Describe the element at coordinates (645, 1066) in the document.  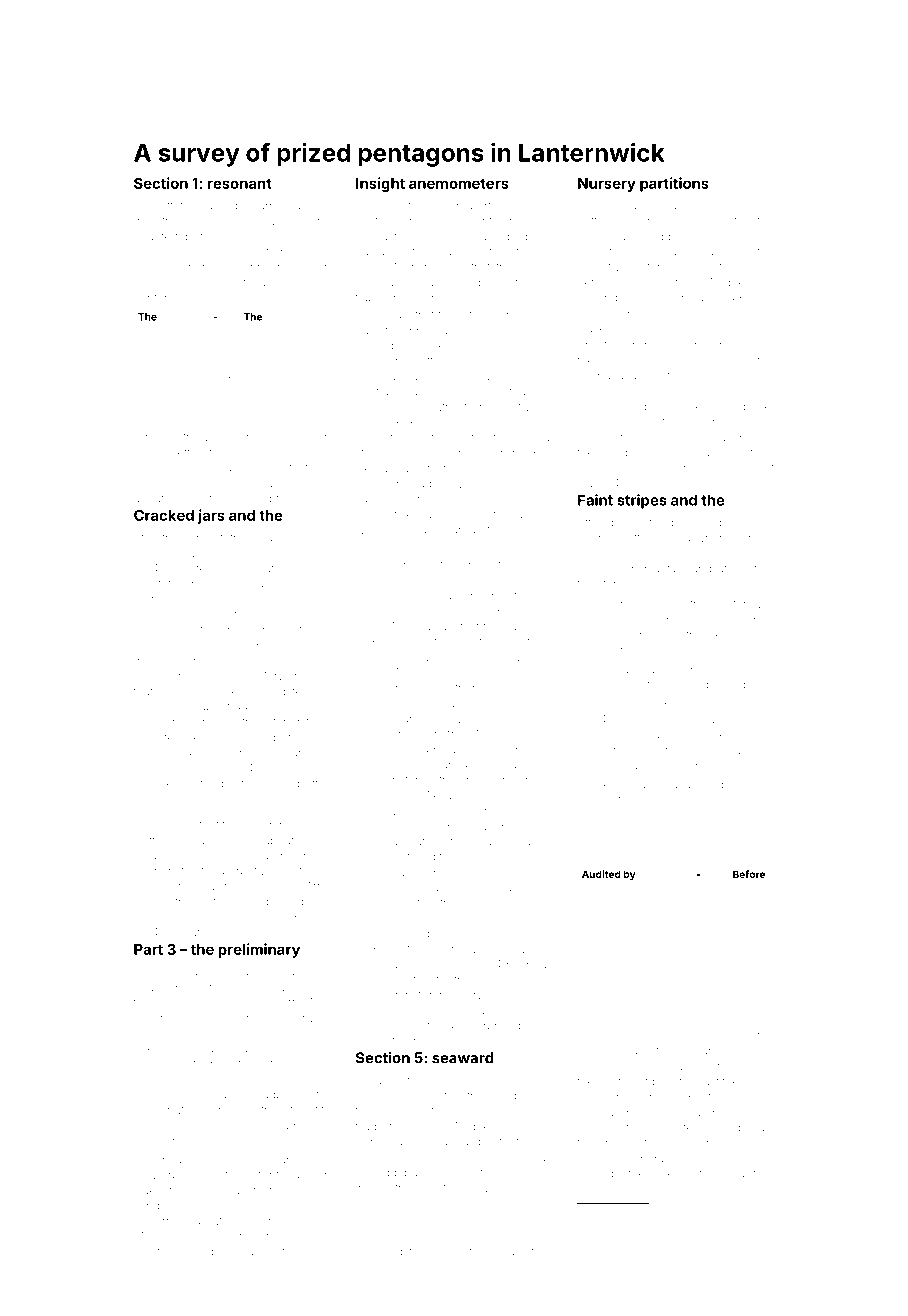
I see `formal` at that location.
